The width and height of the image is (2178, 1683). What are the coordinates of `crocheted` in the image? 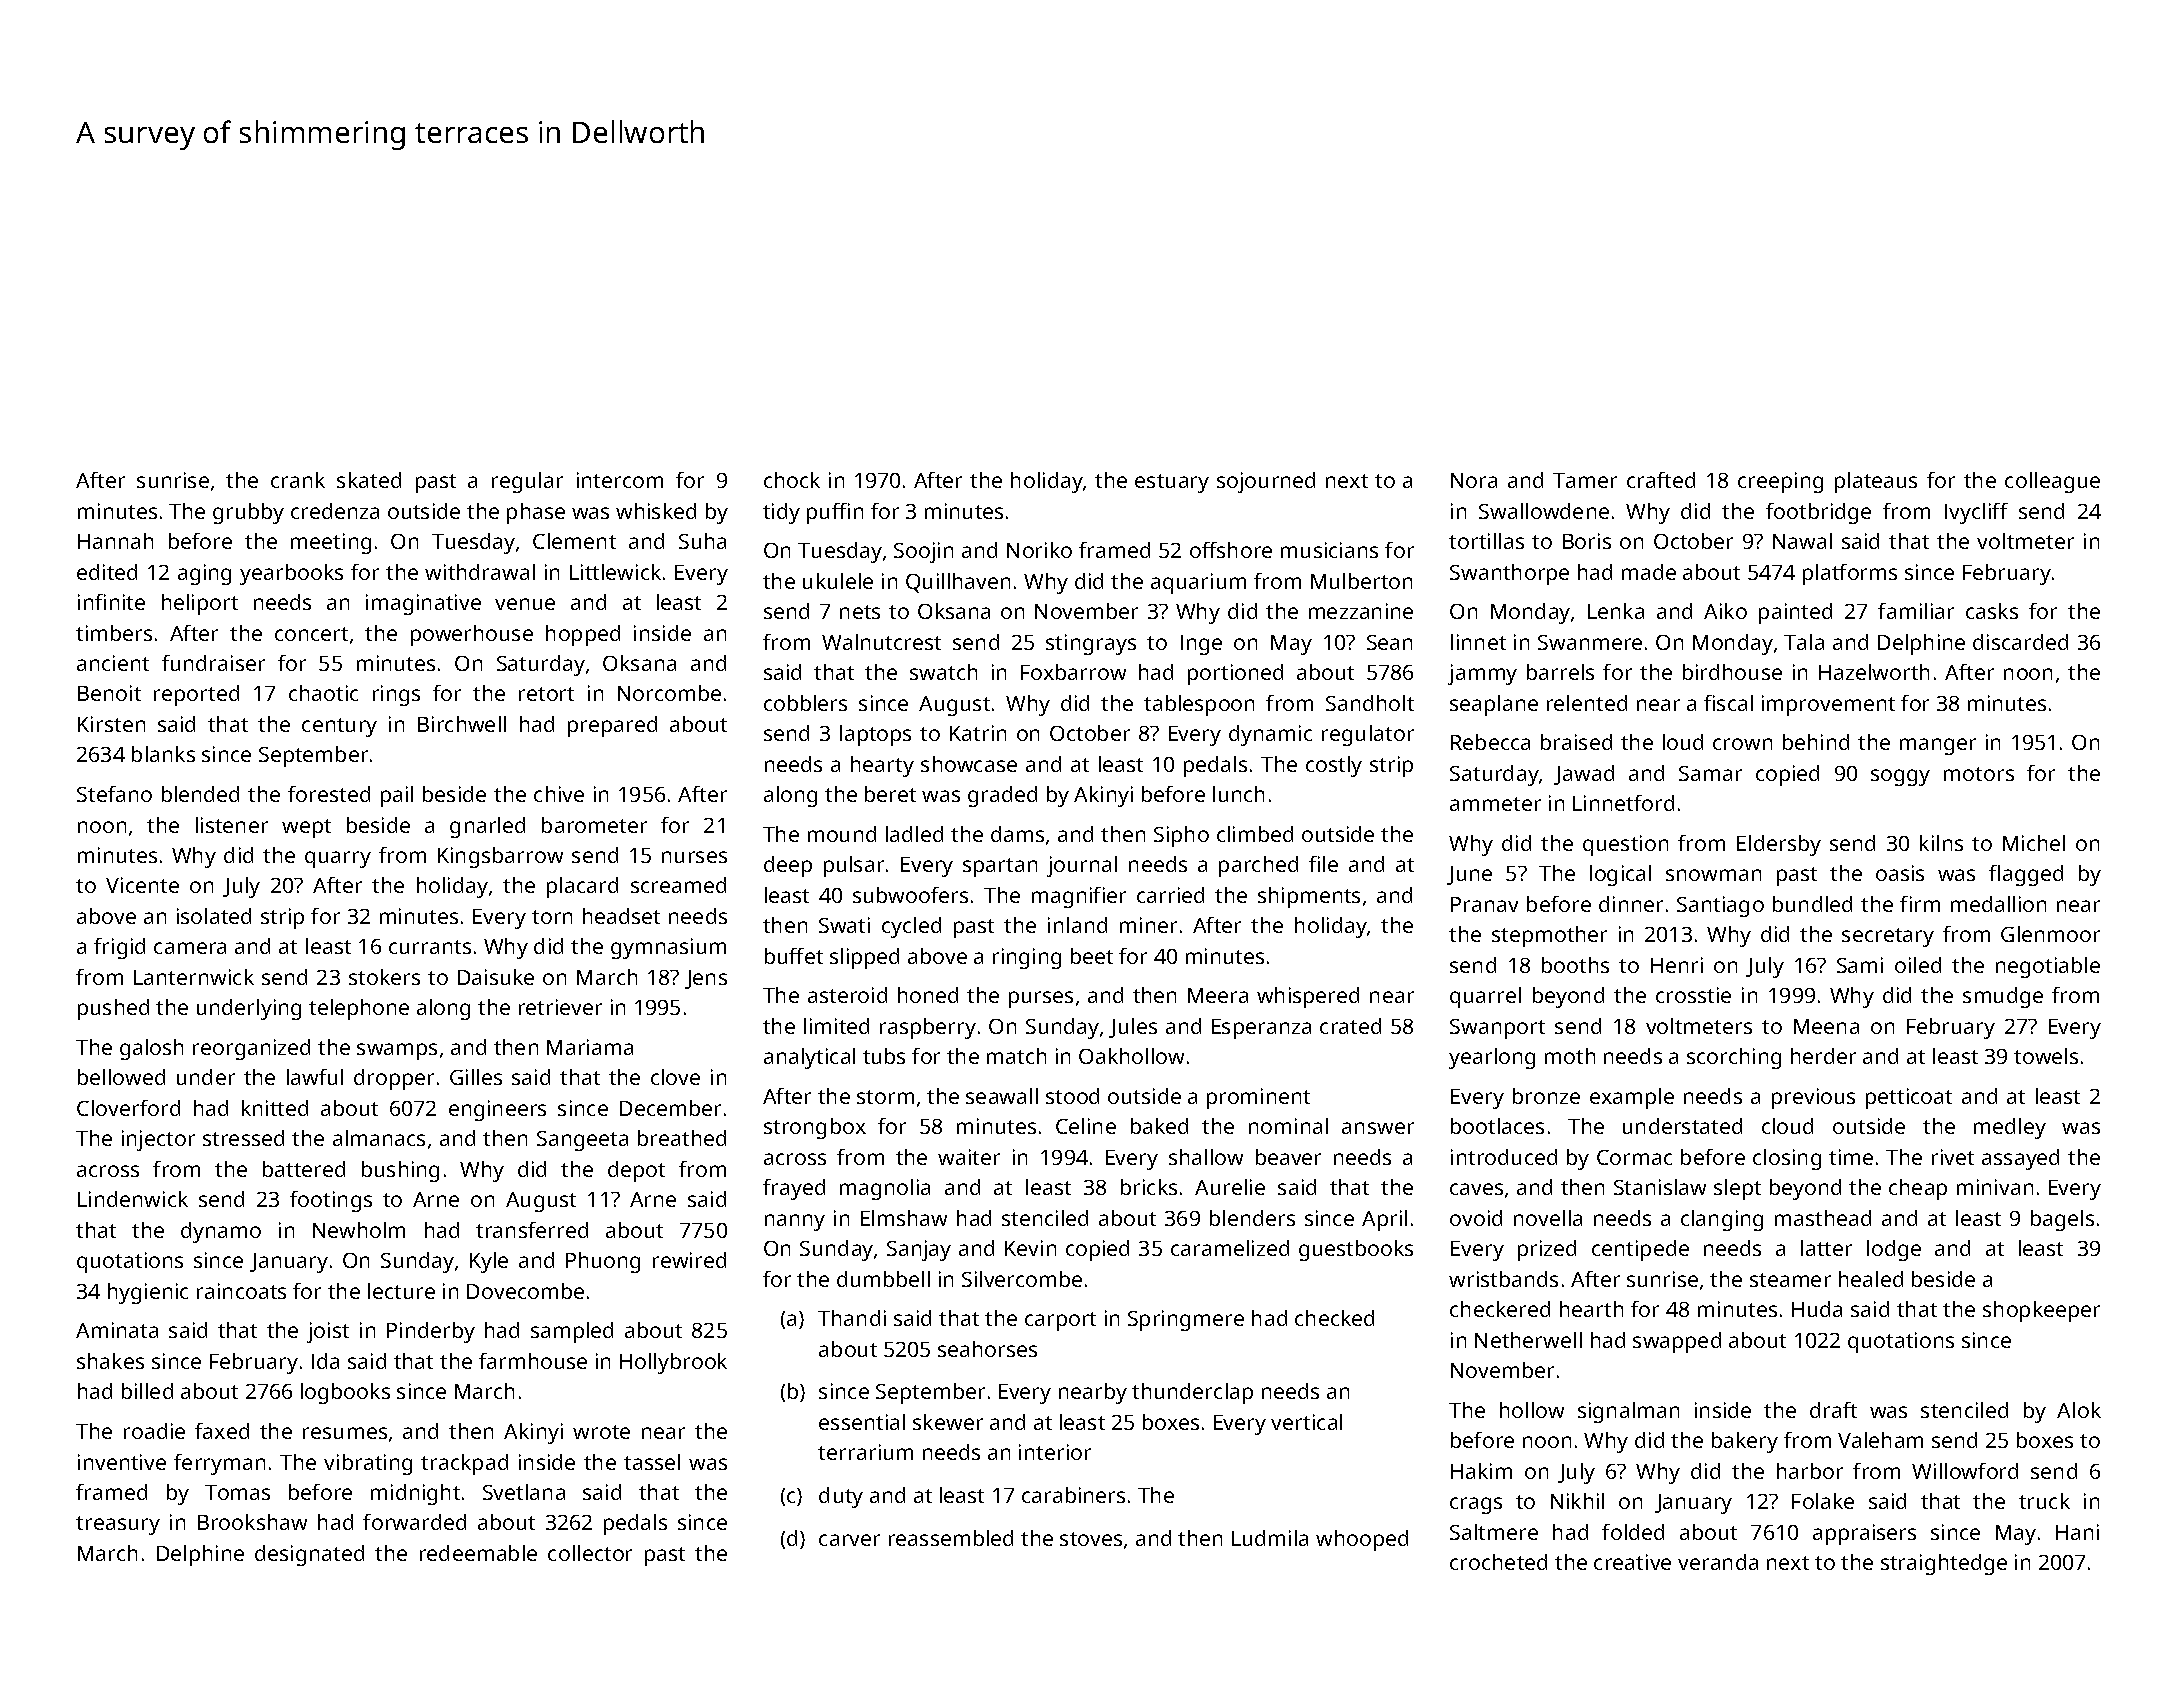 It's located at (1498, 1562).
